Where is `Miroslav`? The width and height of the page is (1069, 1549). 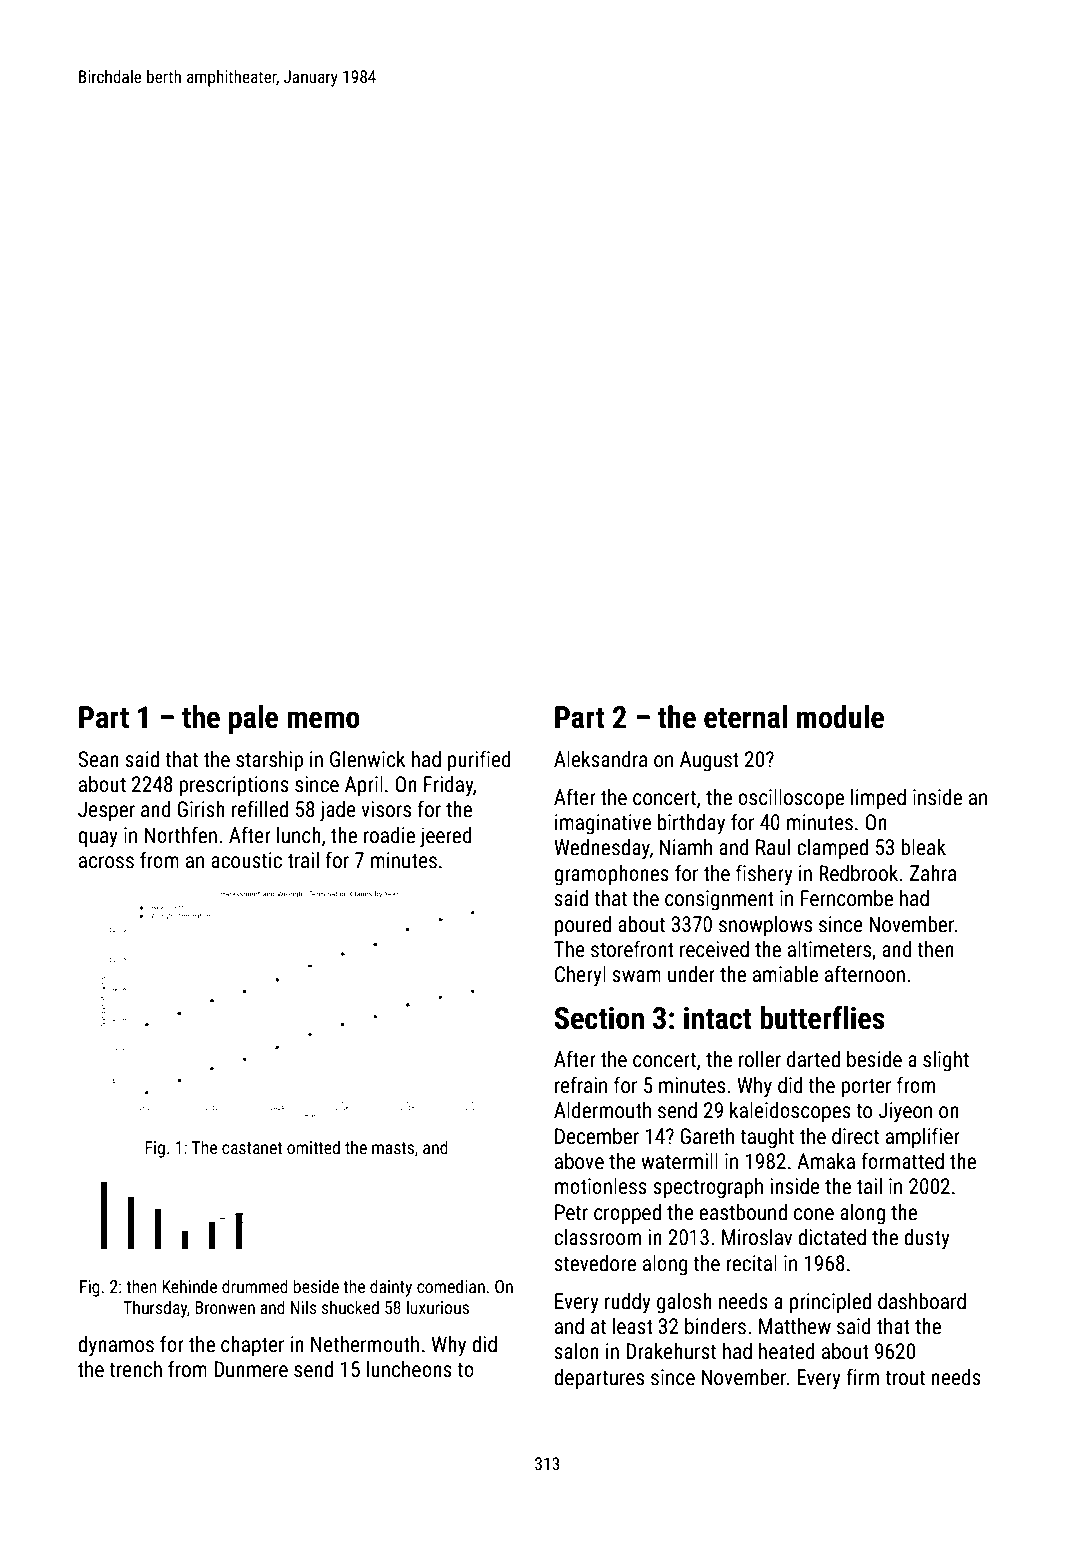 Miroslav is located at coordinates (757, 1237).
